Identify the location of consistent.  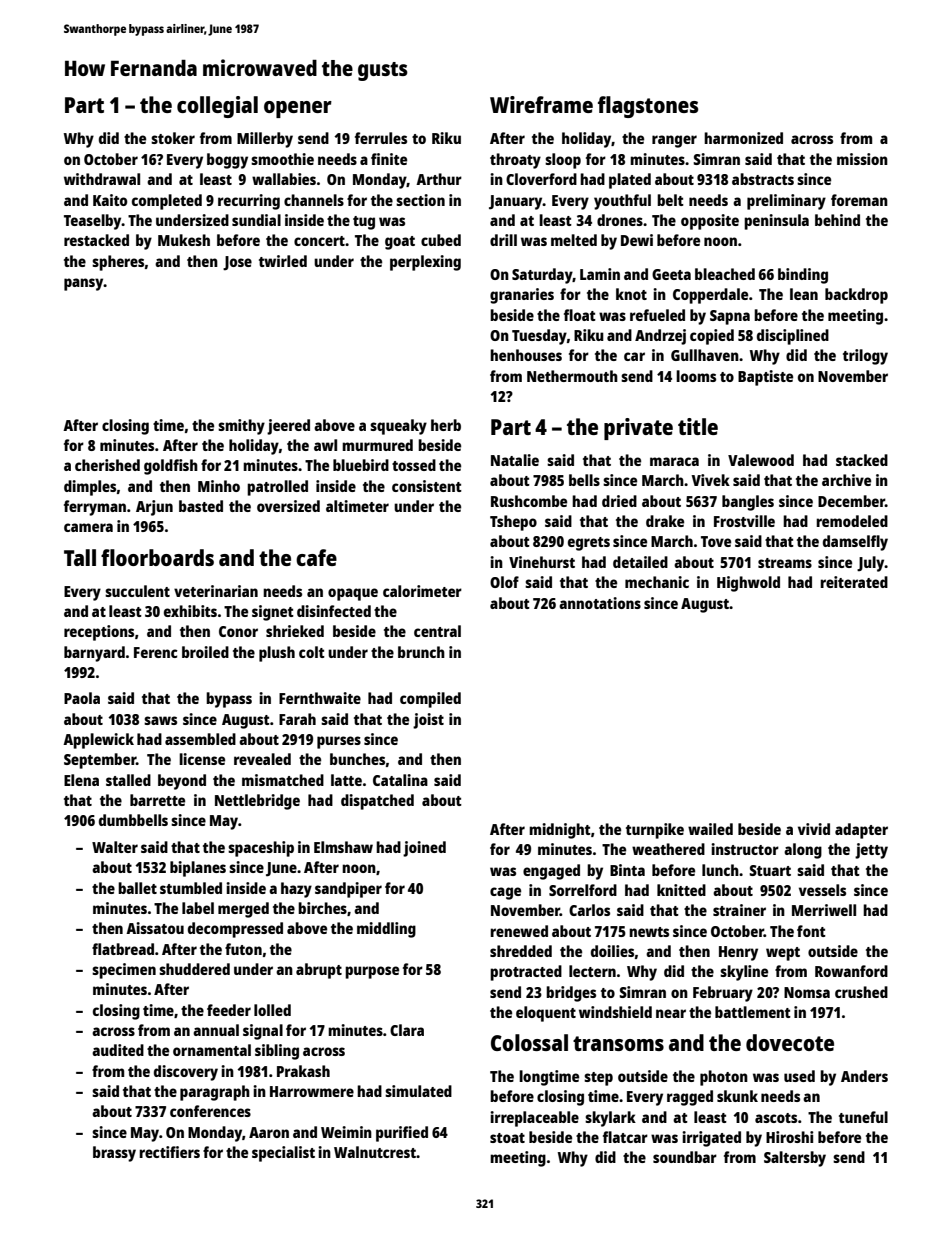
(427, 486).
